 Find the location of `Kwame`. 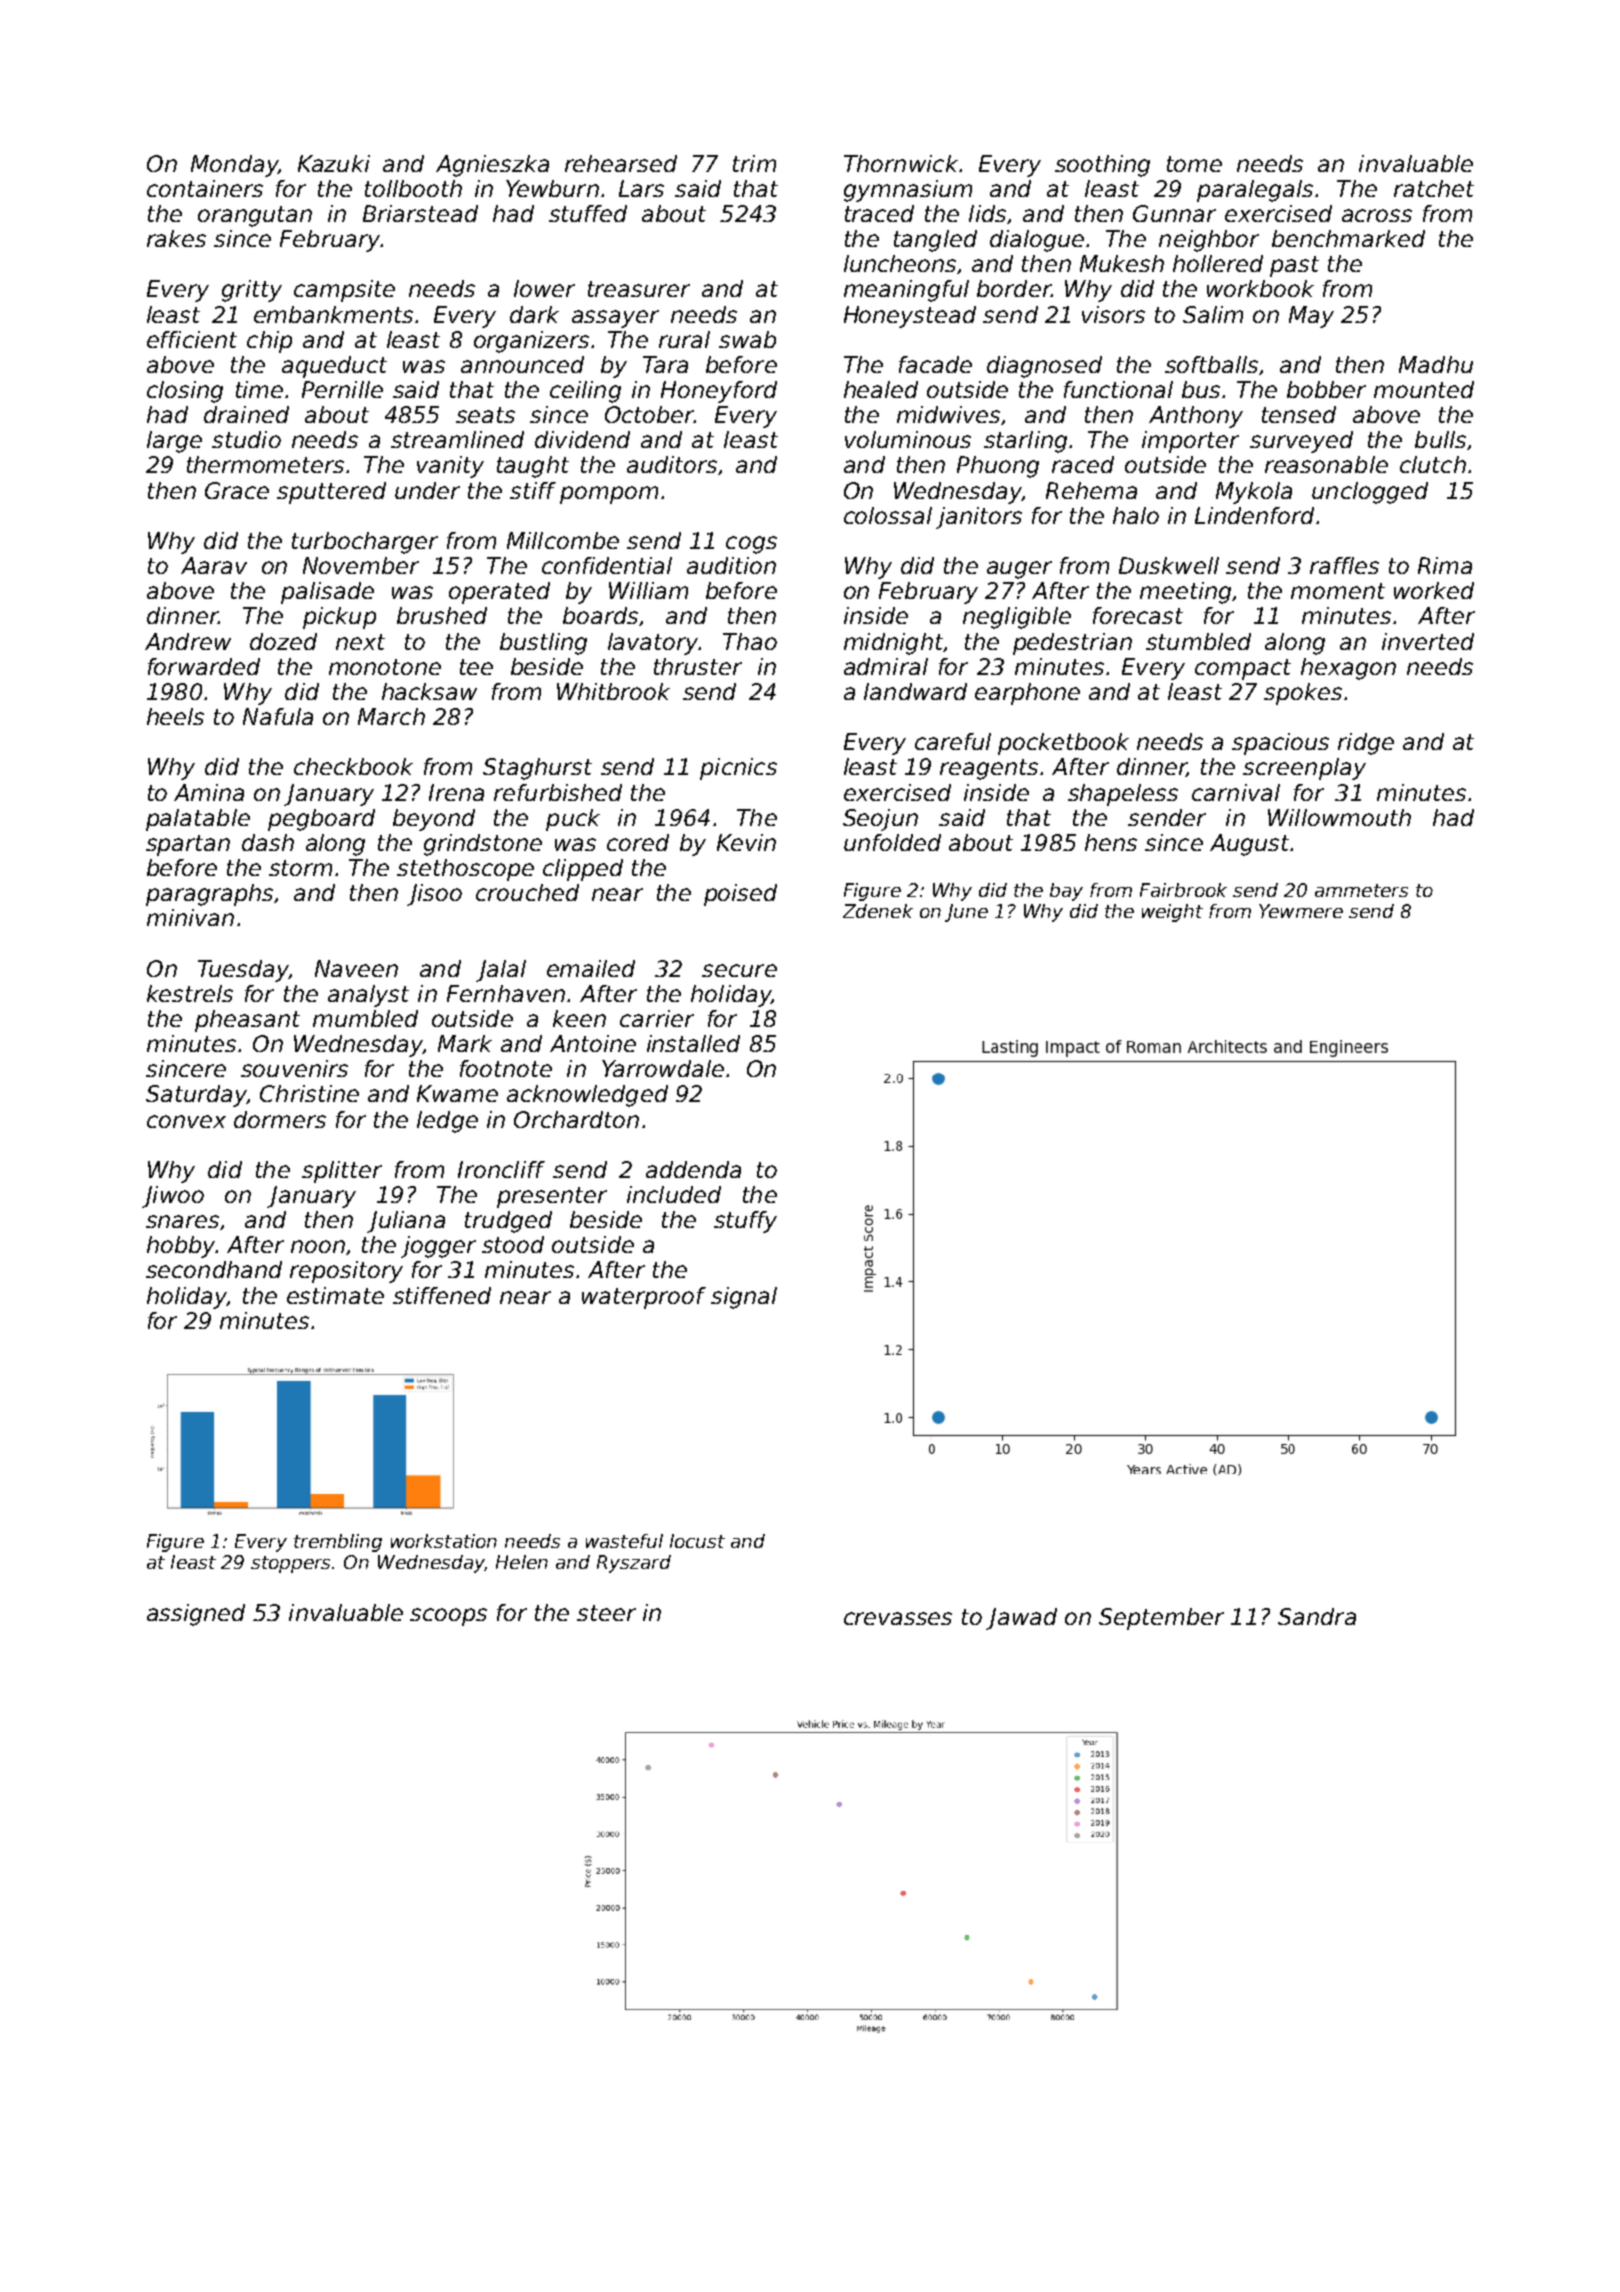

Kwame is located at coordinates (457, 1093).
